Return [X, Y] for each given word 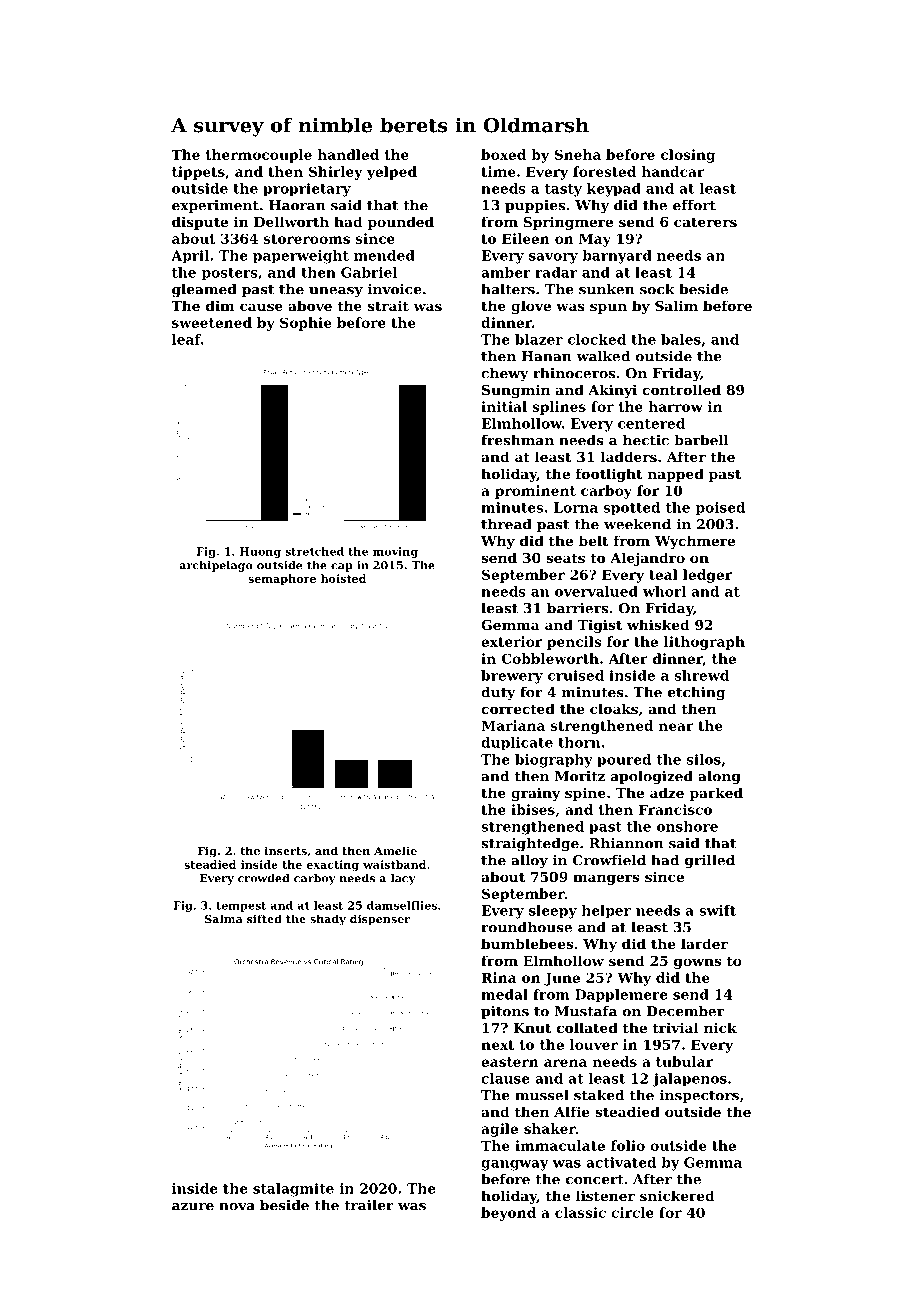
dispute [200, 223]
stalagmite [293, 1190]
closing [688, 156]
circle [632, 1212]
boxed [503, 154]
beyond [508, 1214]
